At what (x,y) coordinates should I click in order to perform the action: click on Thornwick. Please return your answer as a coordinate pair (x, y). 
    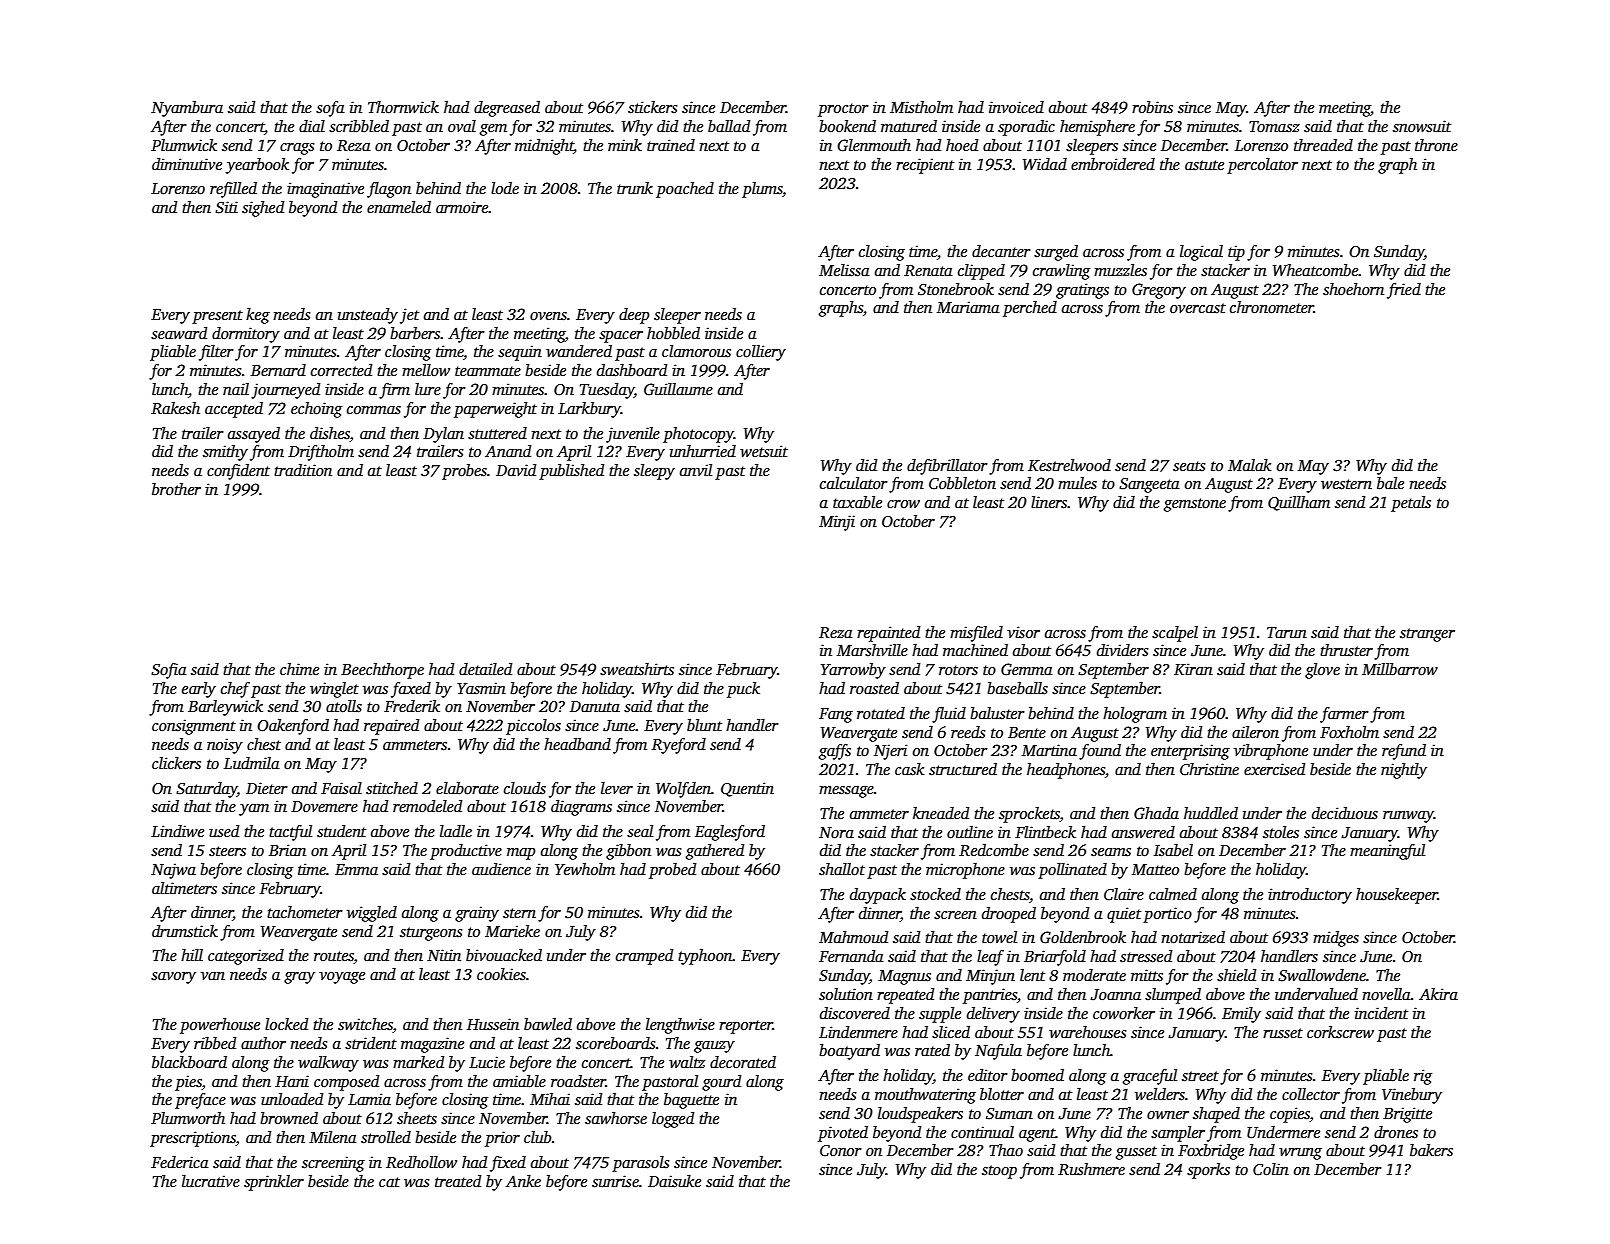
    Looking at the image, I should click on (403, 107).
